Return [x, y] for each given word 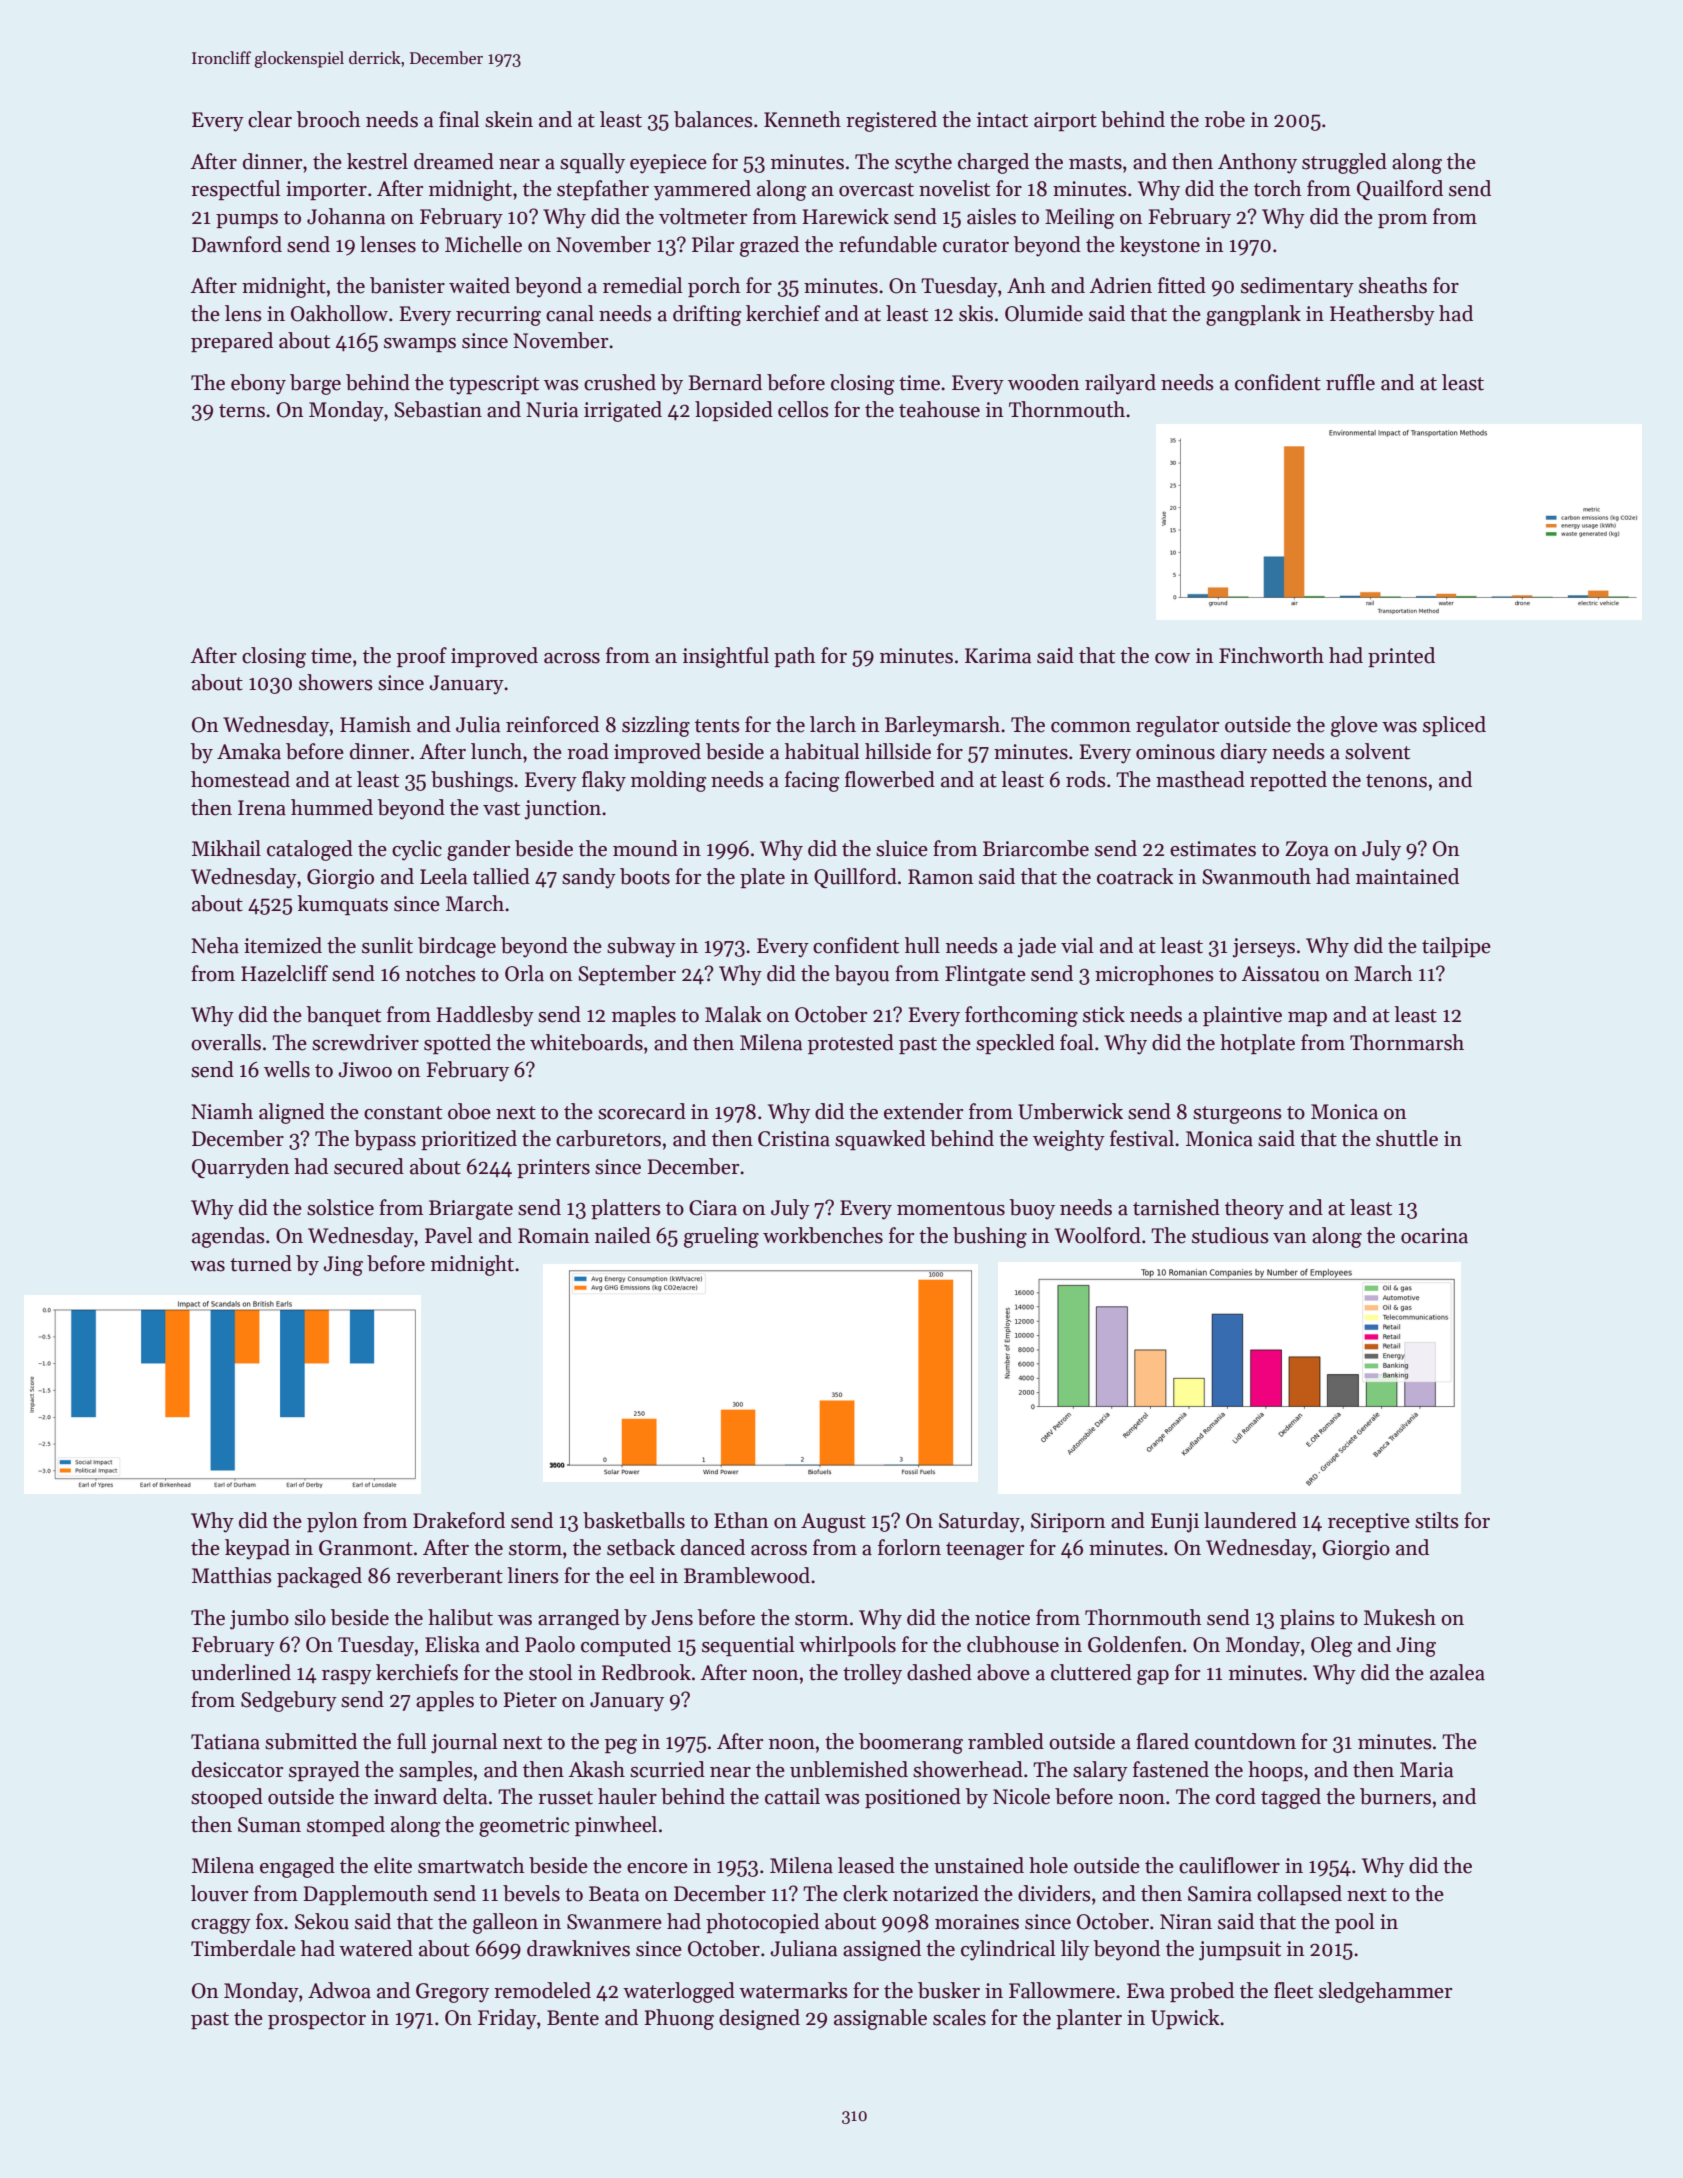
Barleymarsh [942, 726]
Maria [1427, 1770]
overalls [226, 1042]
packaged [319, 1577]
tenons [1396, 781]
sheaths [1393, 285]
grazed [769, 246]
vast [501, 809]
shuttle [1407, 1138]
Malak [733, 1014]
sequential [748, 1646]
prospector [317, 2020]
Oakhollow [339, 313]
